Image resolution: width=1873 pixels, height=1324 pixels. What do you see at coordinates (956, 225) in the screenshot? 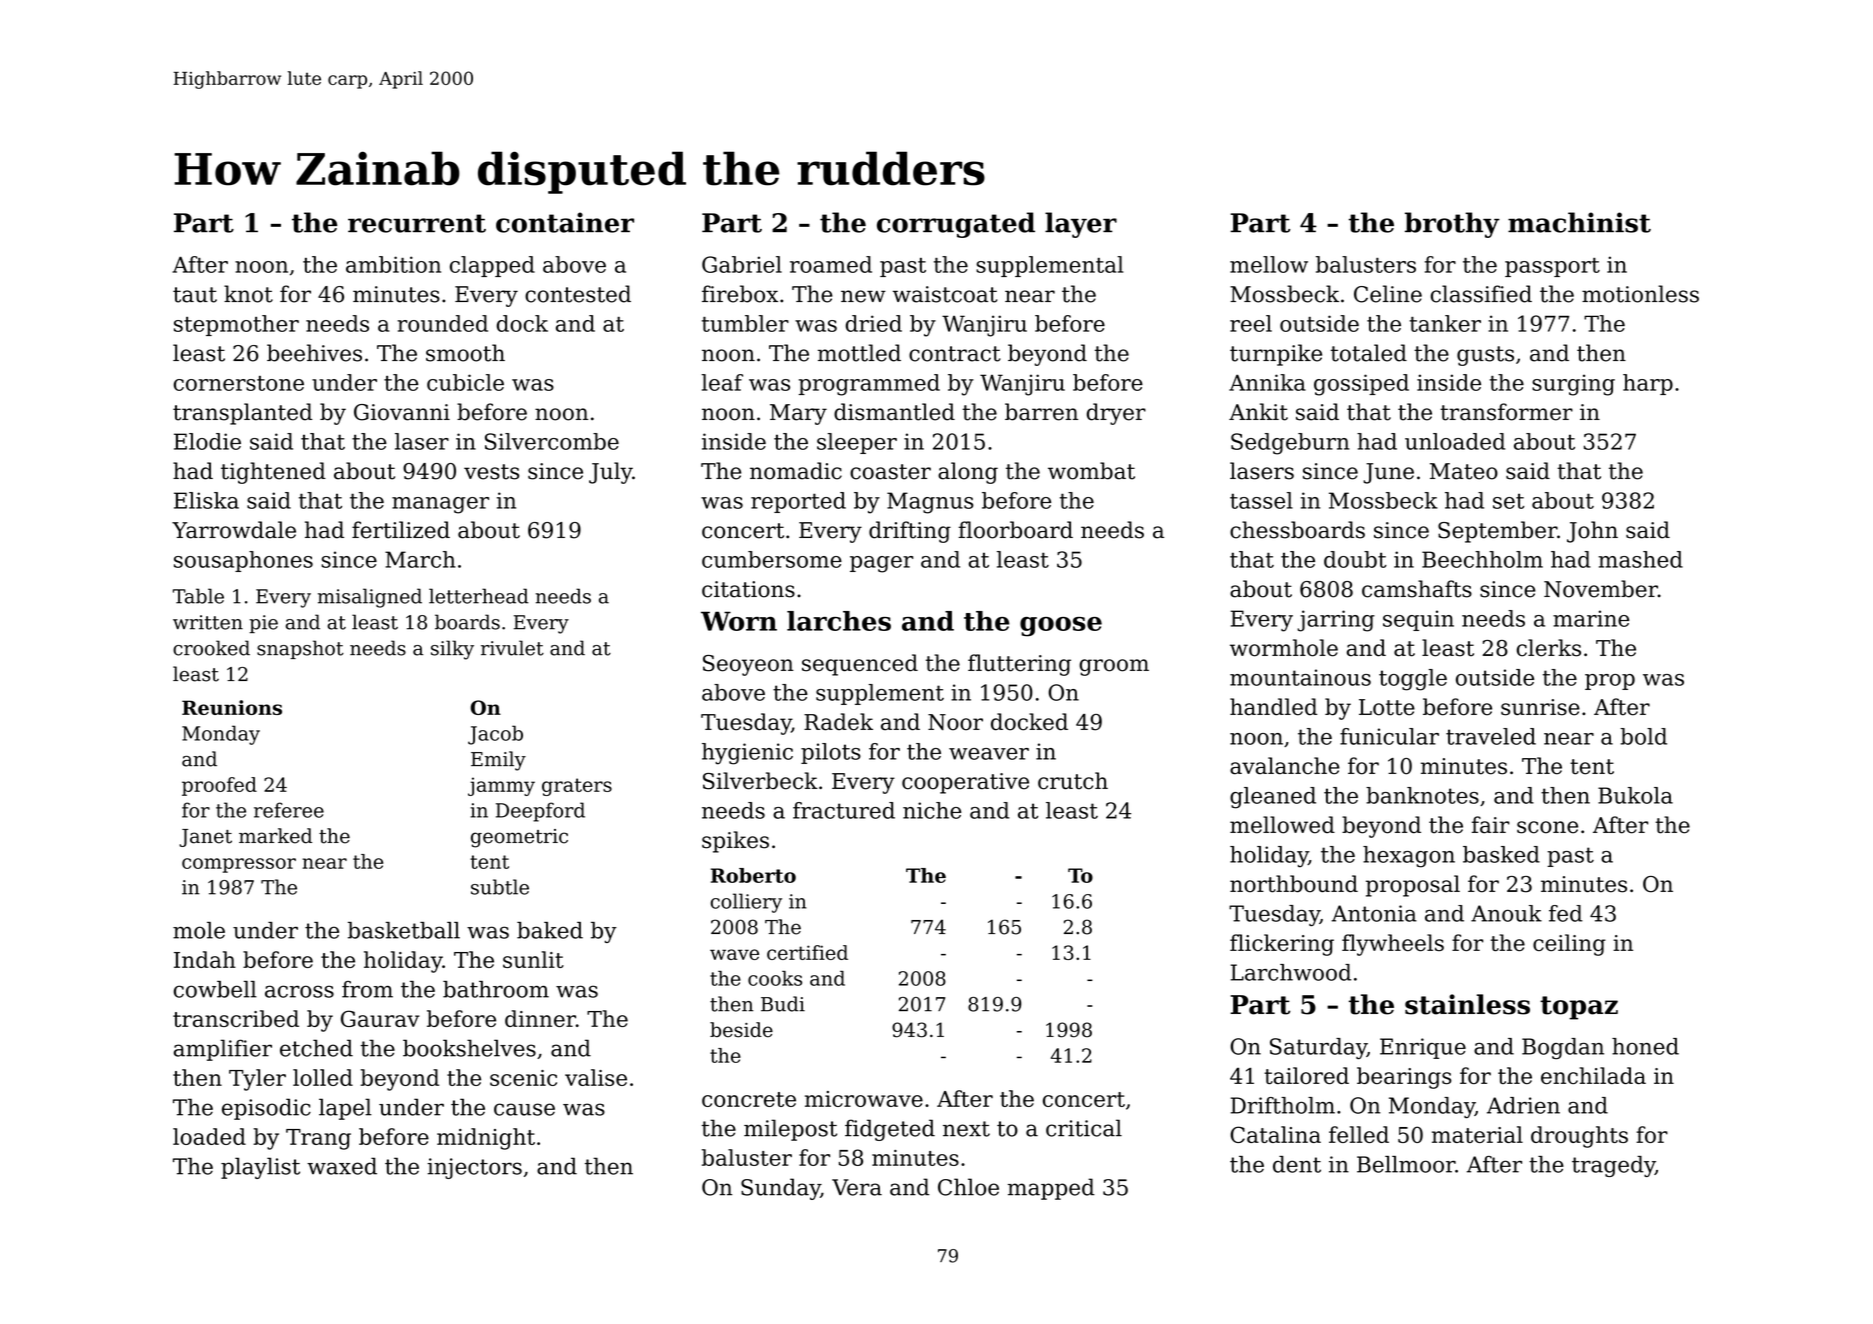
I see `corrugated` at bounding box center [956, 225].
